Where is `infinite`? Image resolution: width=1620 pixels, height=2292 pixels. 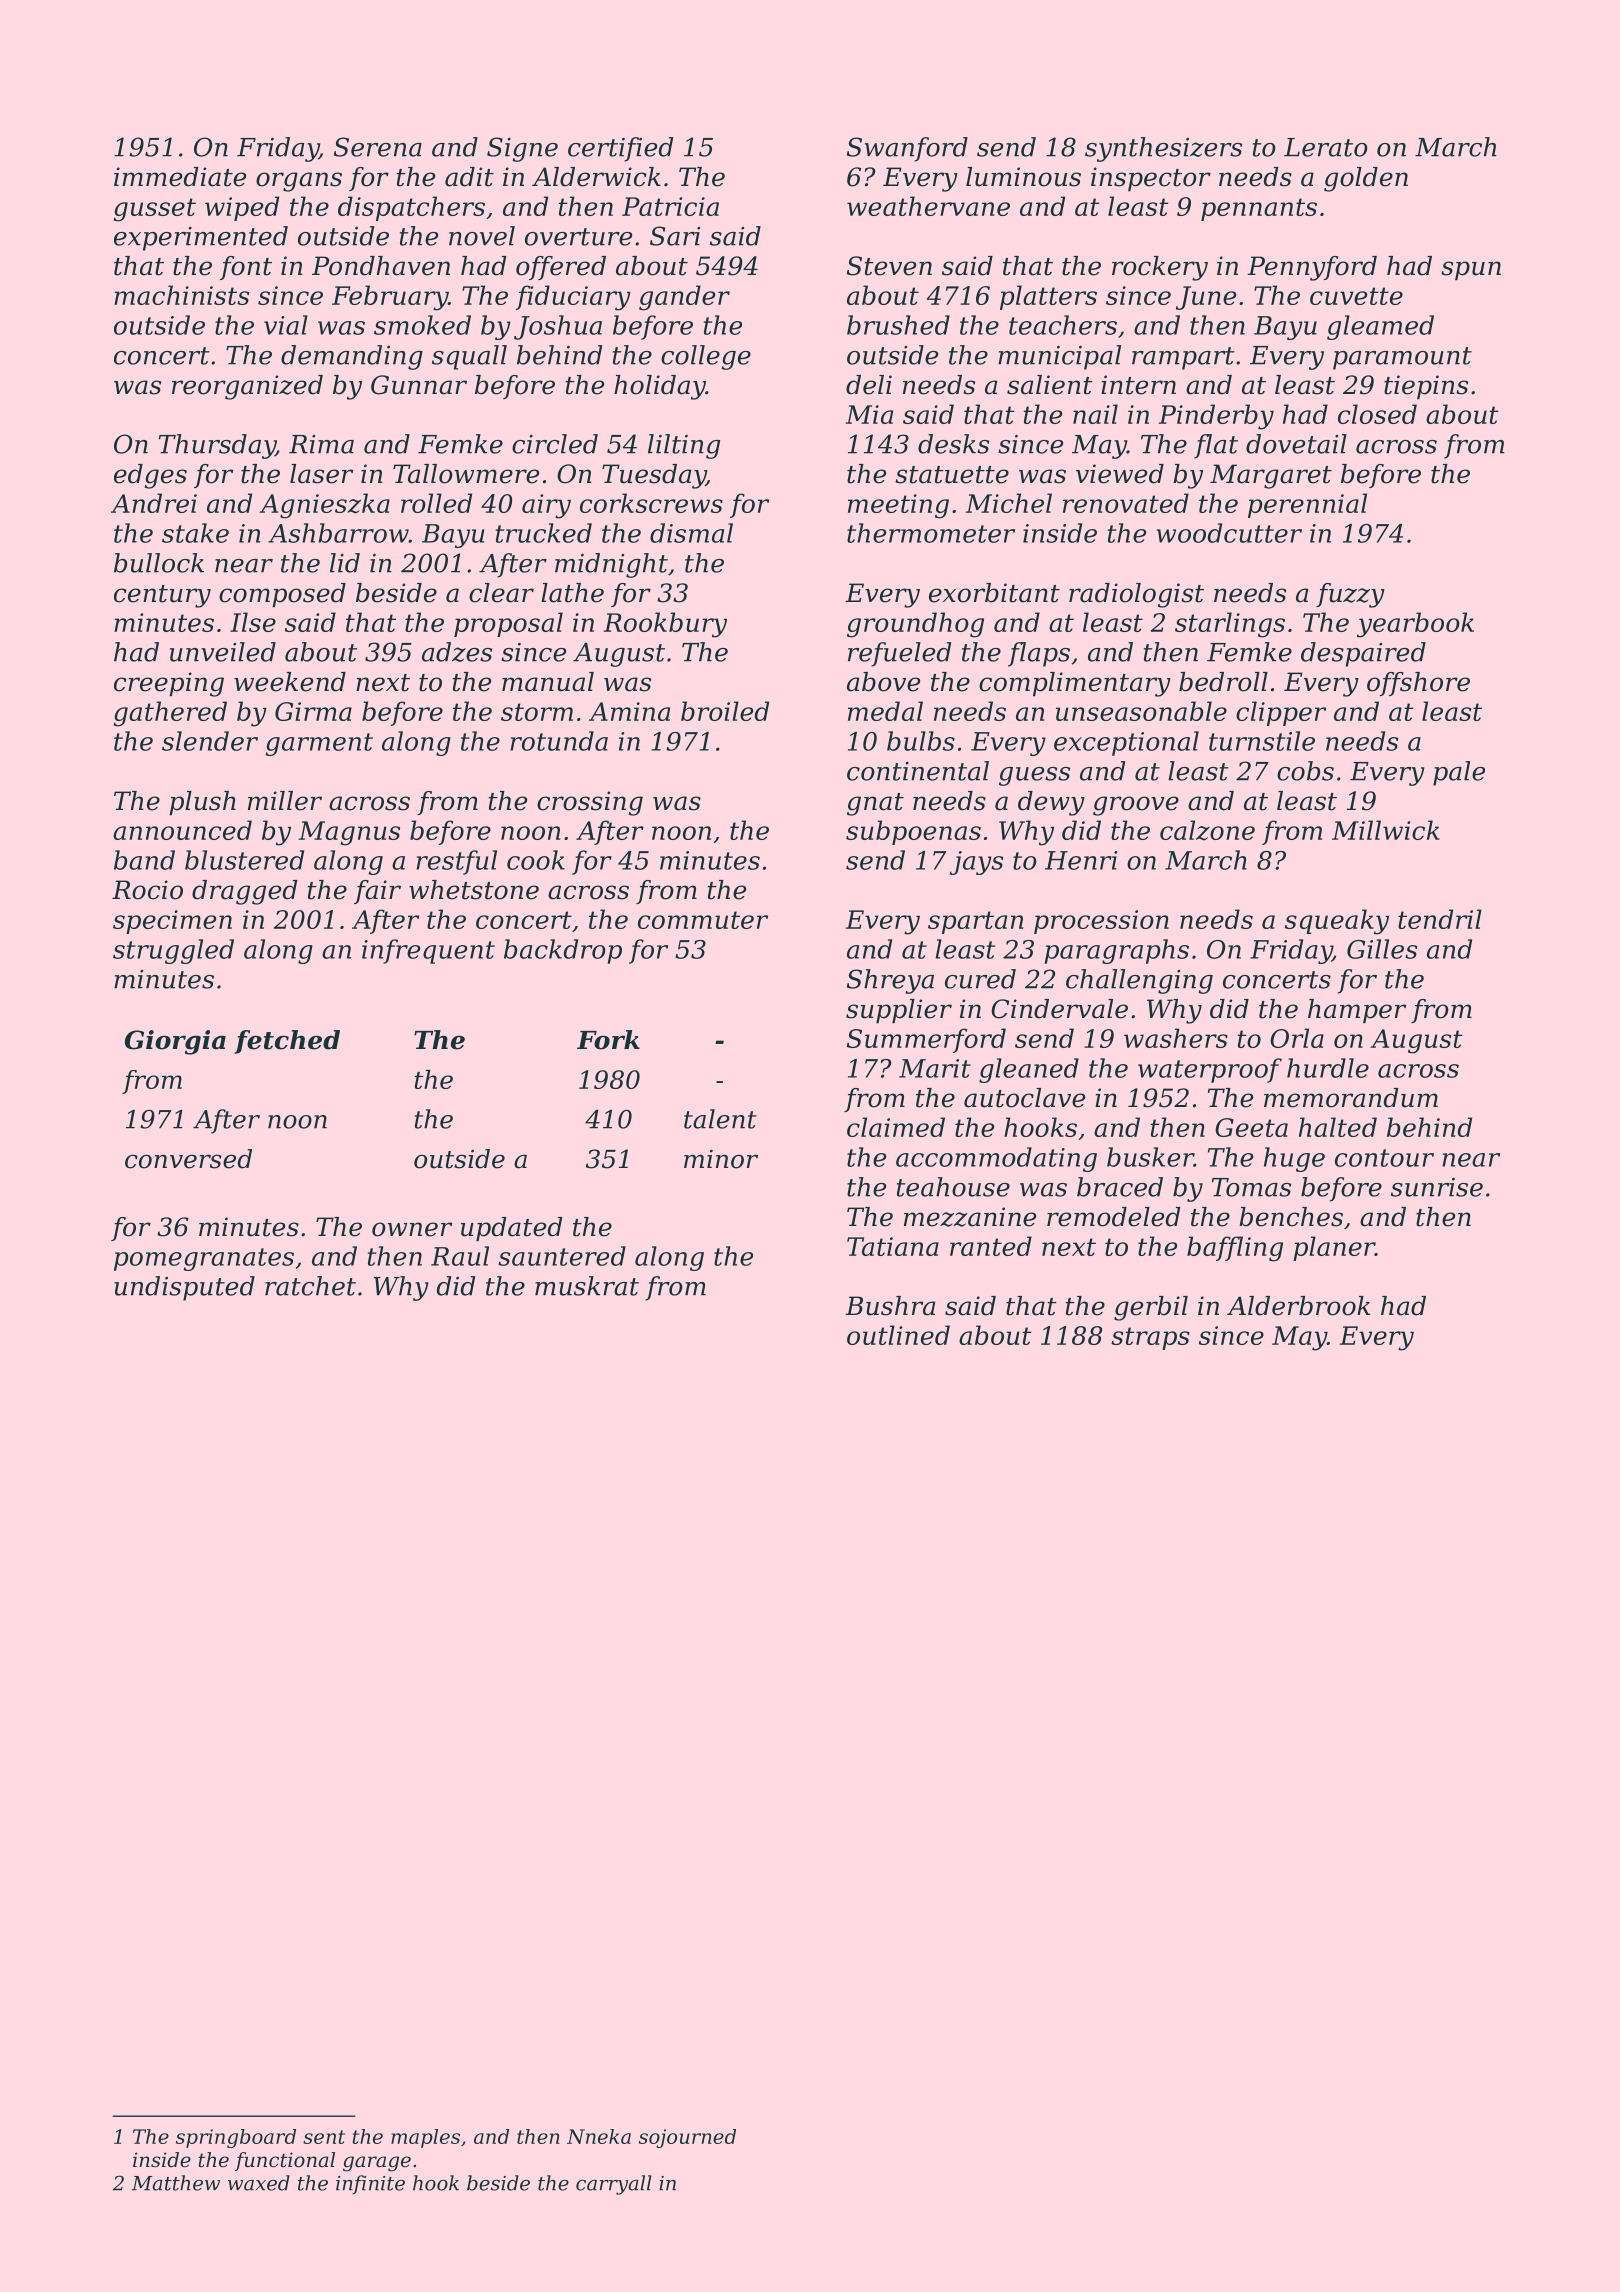 infinite is located at coordinates (370, 2184).
